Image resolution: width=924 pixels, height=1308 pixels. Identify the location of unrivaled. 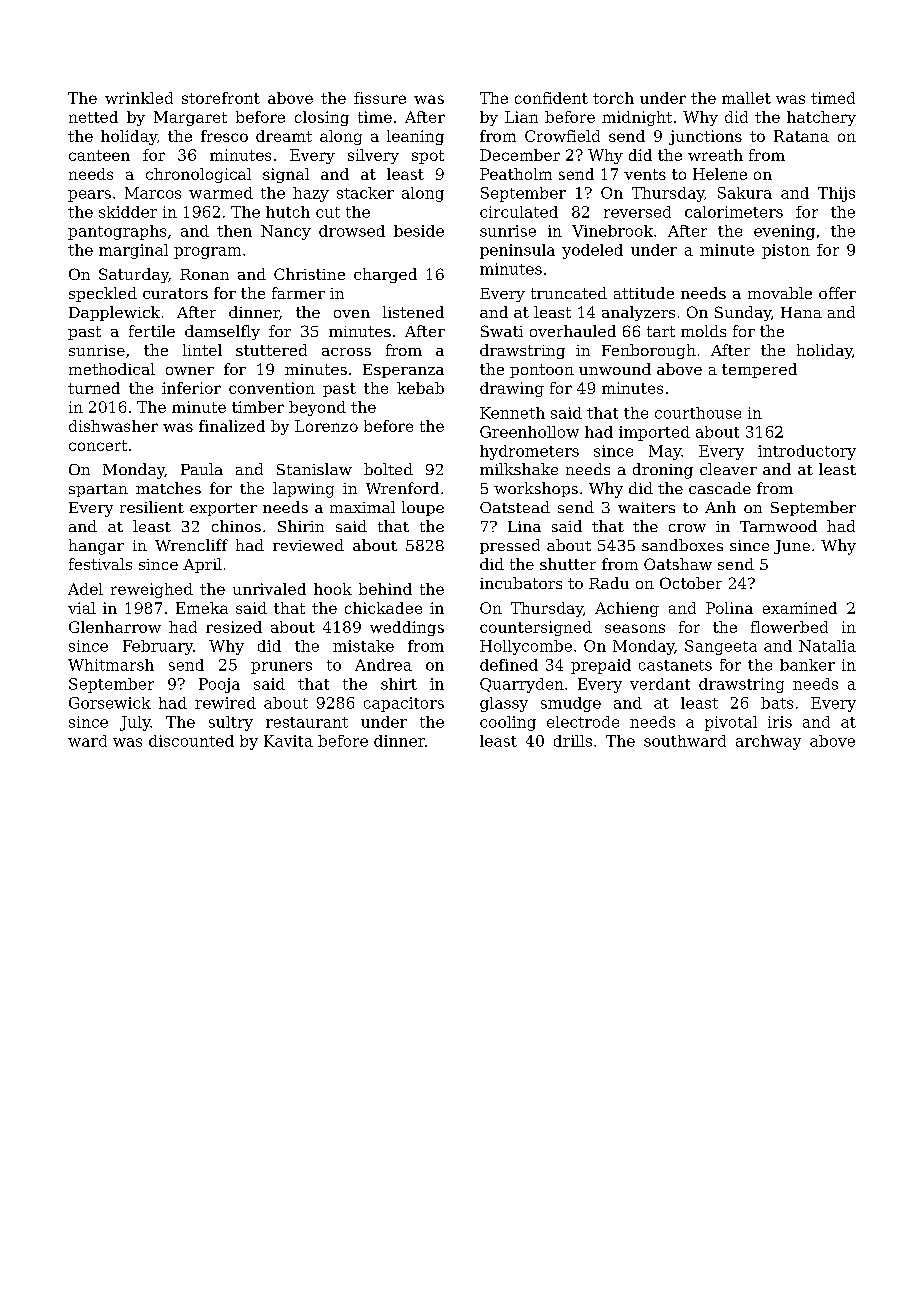
(269, 589).
